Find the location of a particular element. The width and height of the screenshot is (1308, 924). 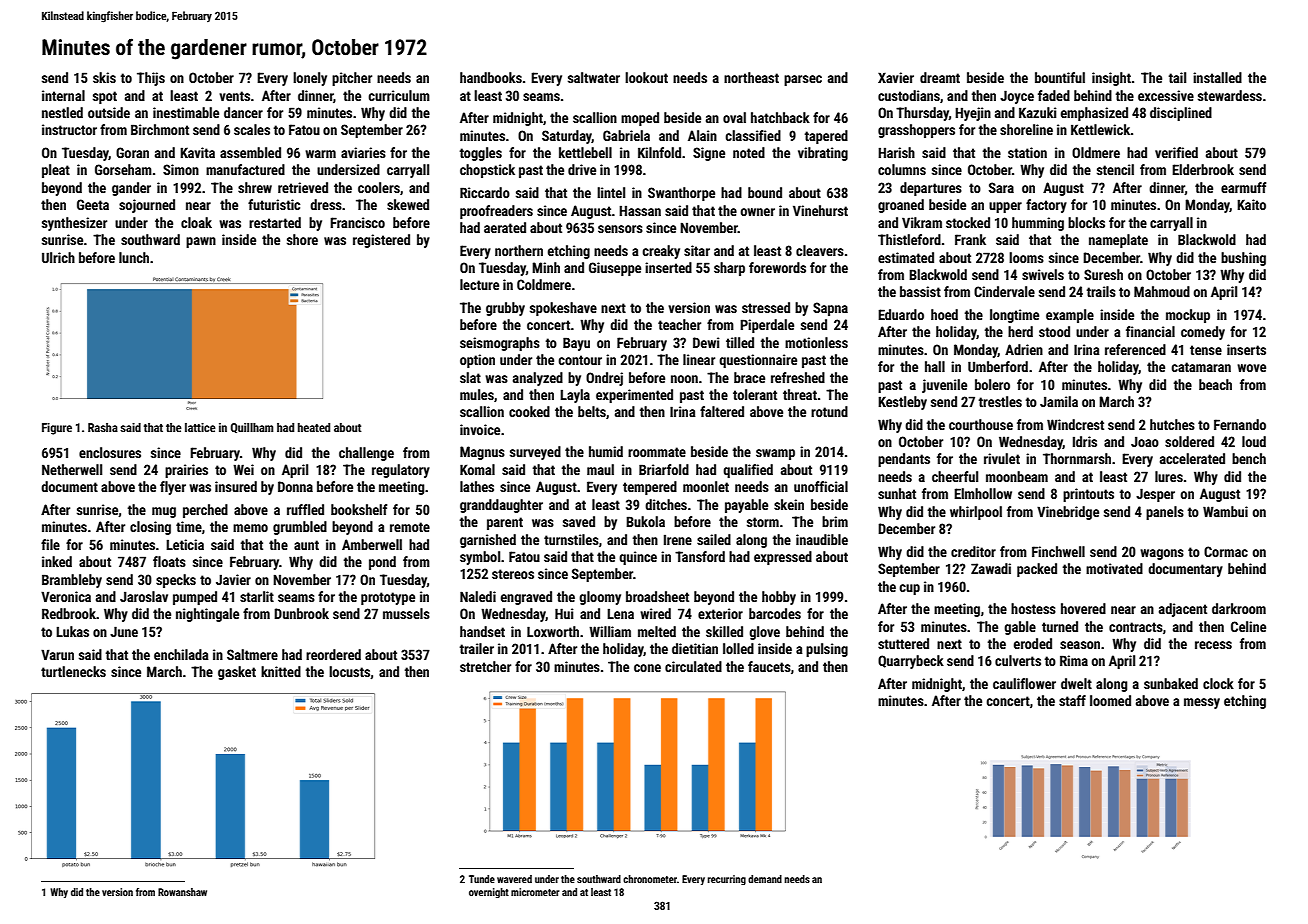

lonely is located at coordinates (310, 79).
